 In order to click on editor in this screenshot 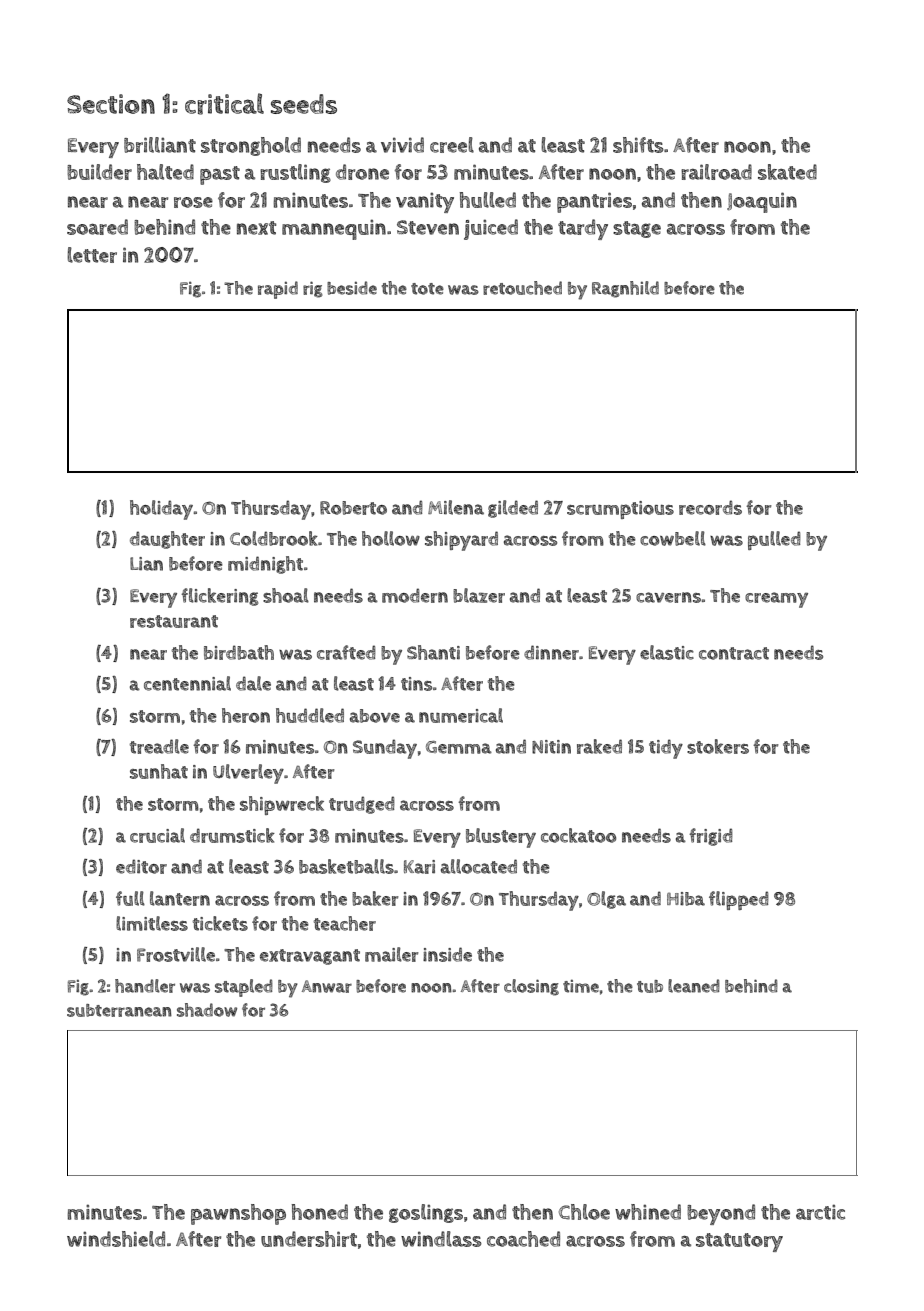, I will do `click(141, 866)`.
